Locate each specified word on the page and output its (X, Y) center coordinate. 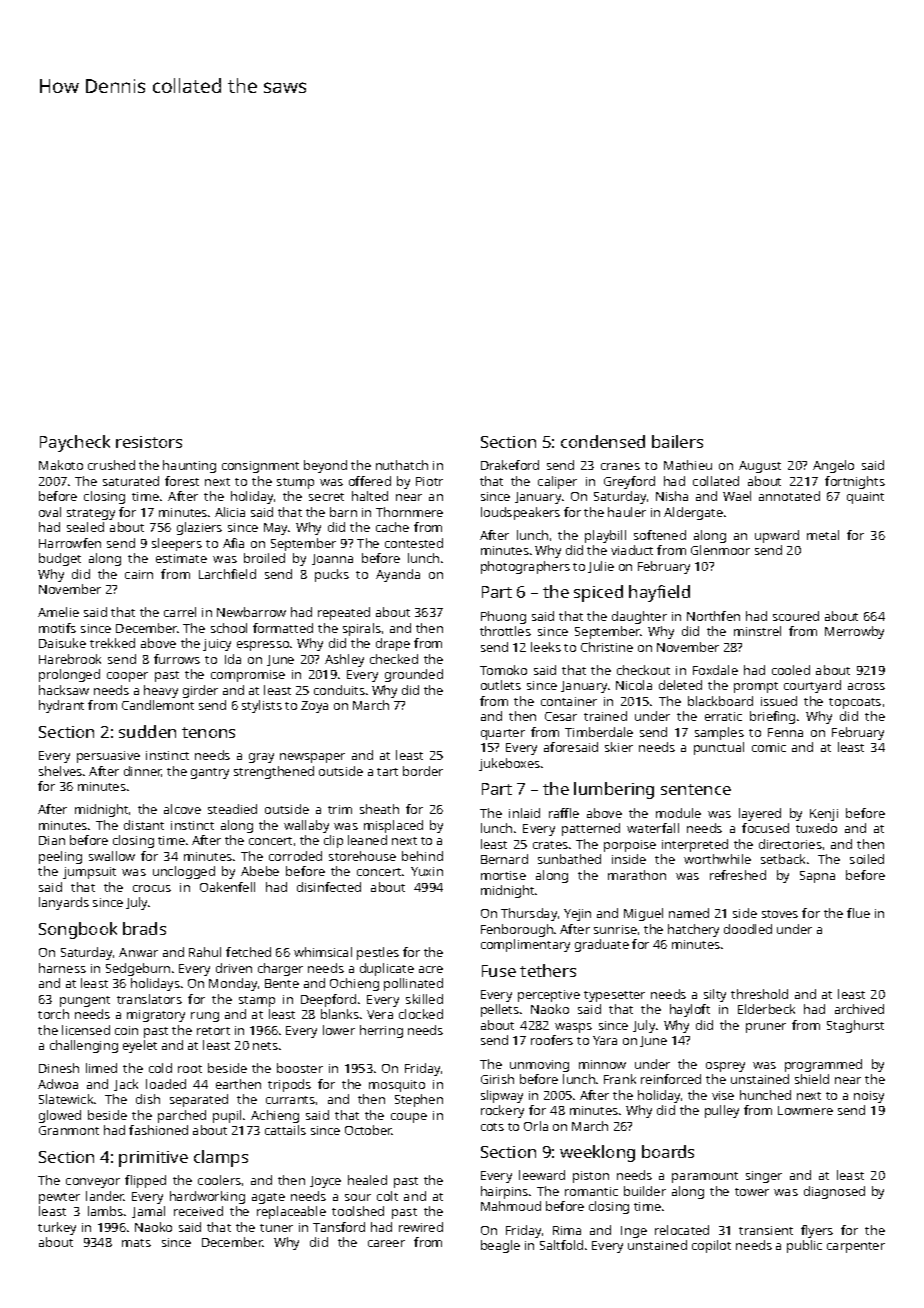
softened (660, 535)
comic (769, 747)
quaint (865, 498)
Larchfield (227, 574)
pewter (59, 1198)
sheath (379, 809)
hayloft (690, 1010)
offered (370, 481)
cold (160, 1068)
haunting (189, 466)
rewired (421, 1227)
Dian (52, 840)
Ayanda (398, 575)
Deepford (328, 1000)
